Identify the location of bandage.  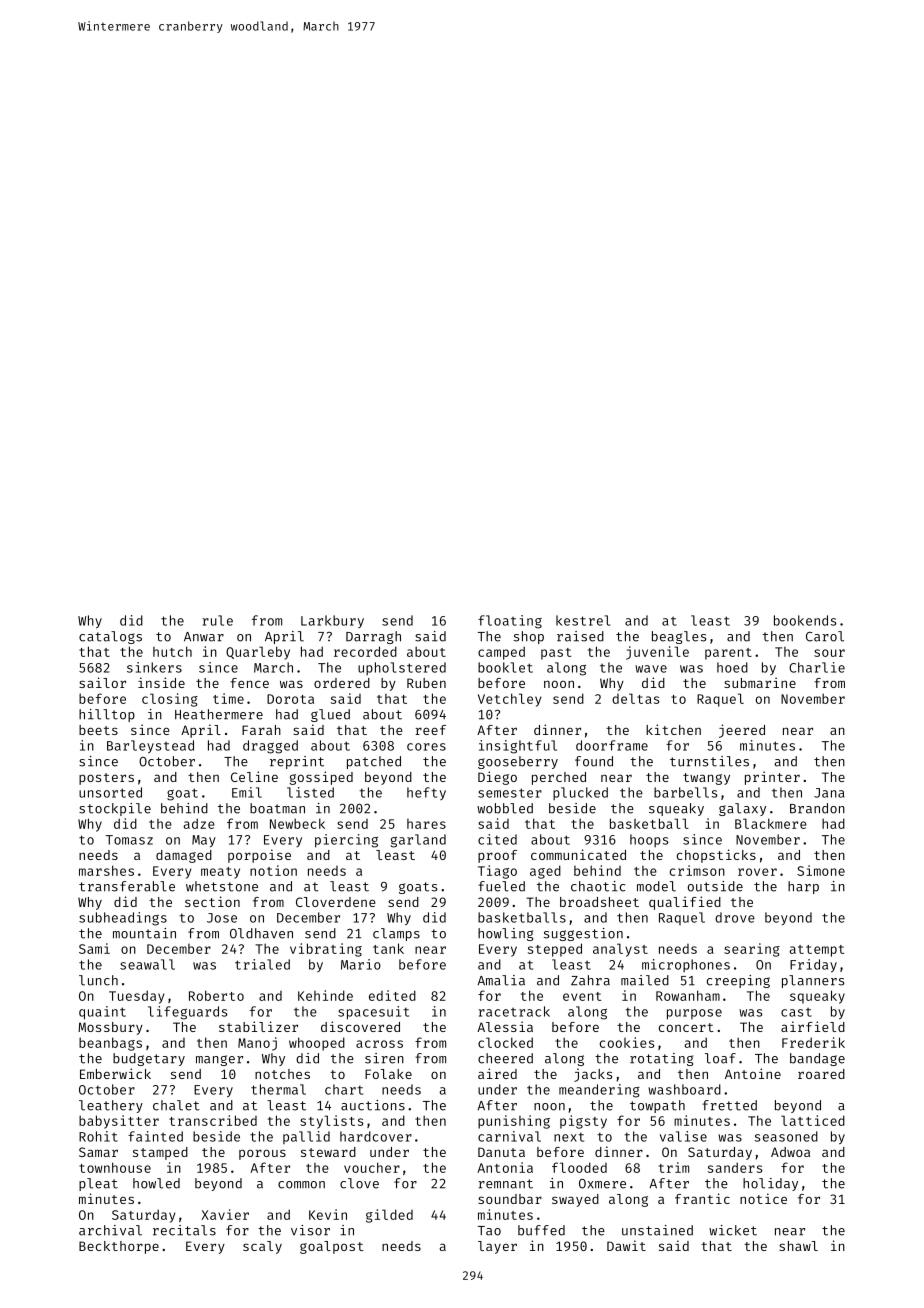
(817, 1059).
